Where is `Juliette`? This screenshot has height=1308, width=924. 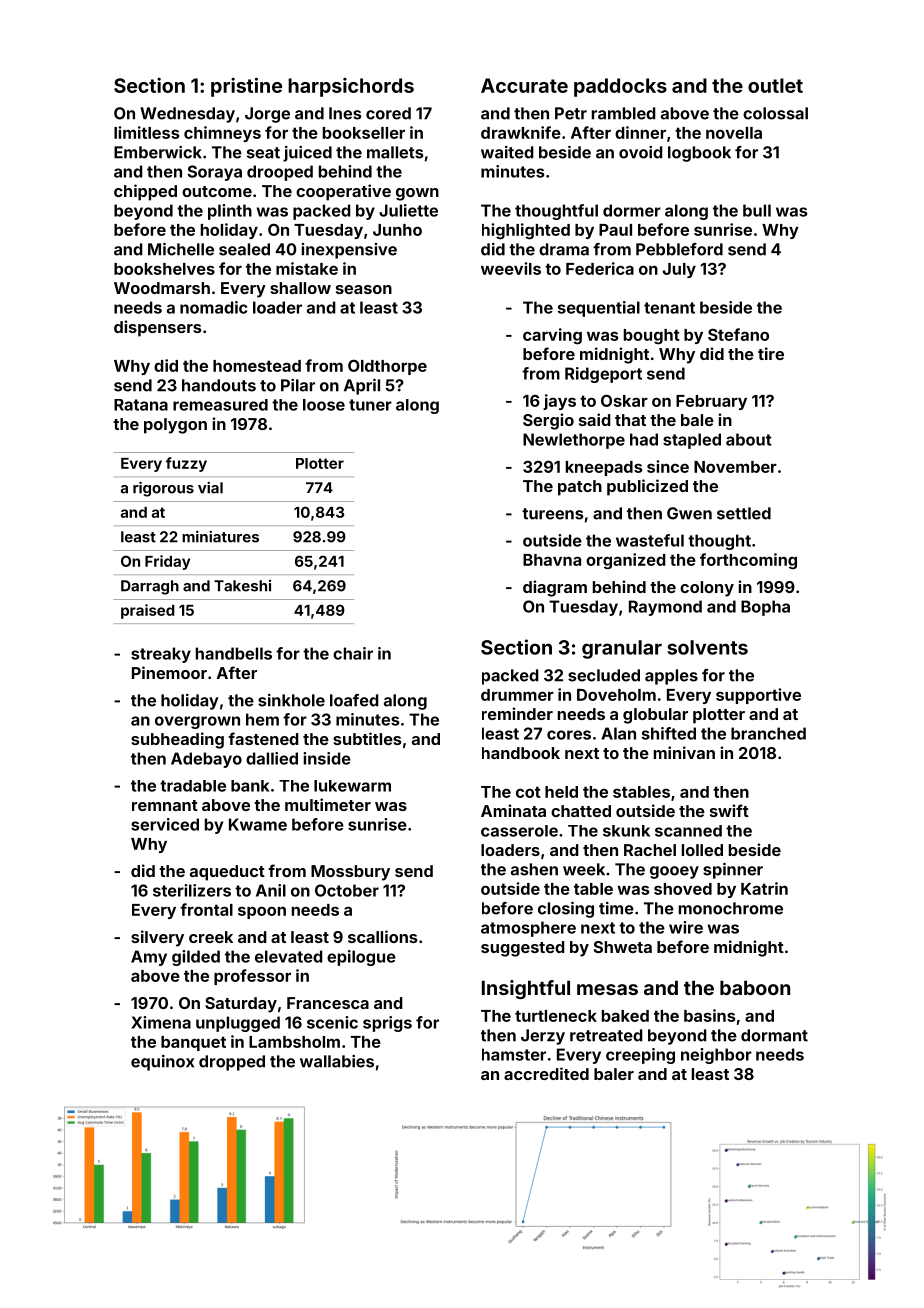
Juliette is located at coordinates (408, 210).
